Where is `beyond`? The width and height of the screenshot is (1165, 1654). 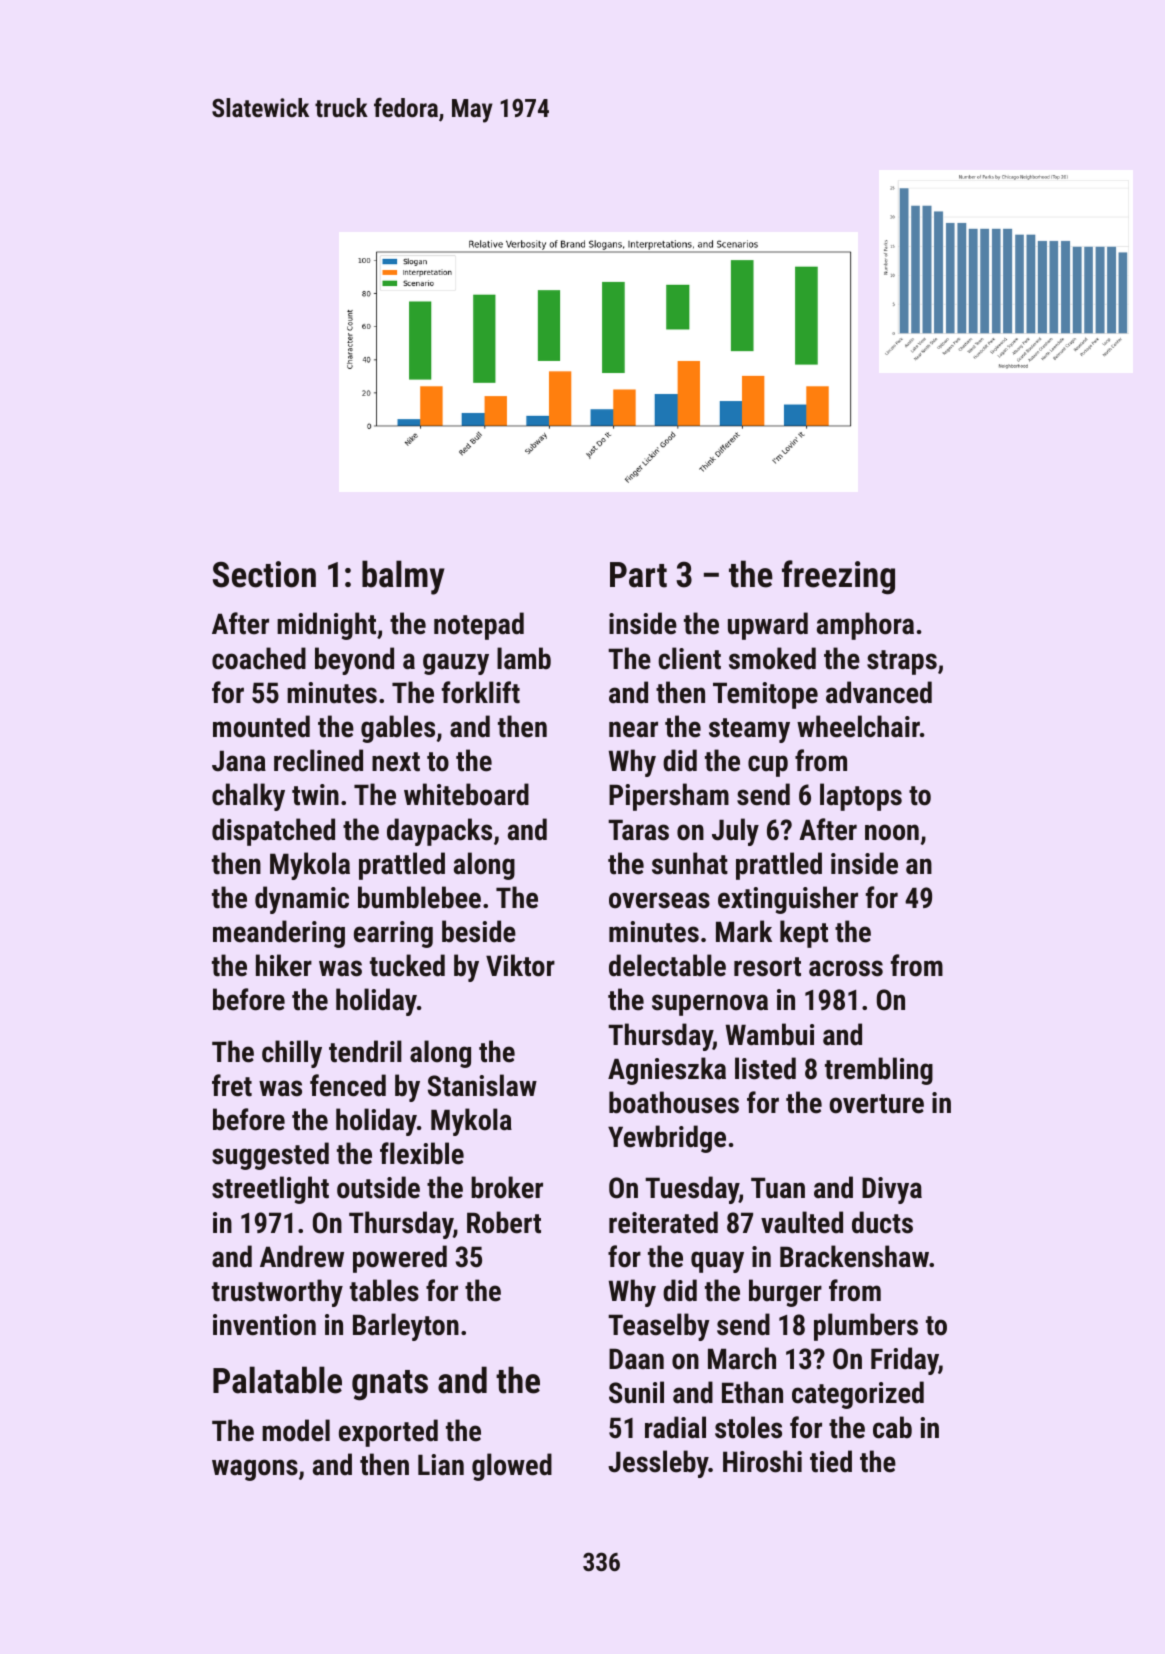 beyond is located at coordinates (354, 661).
